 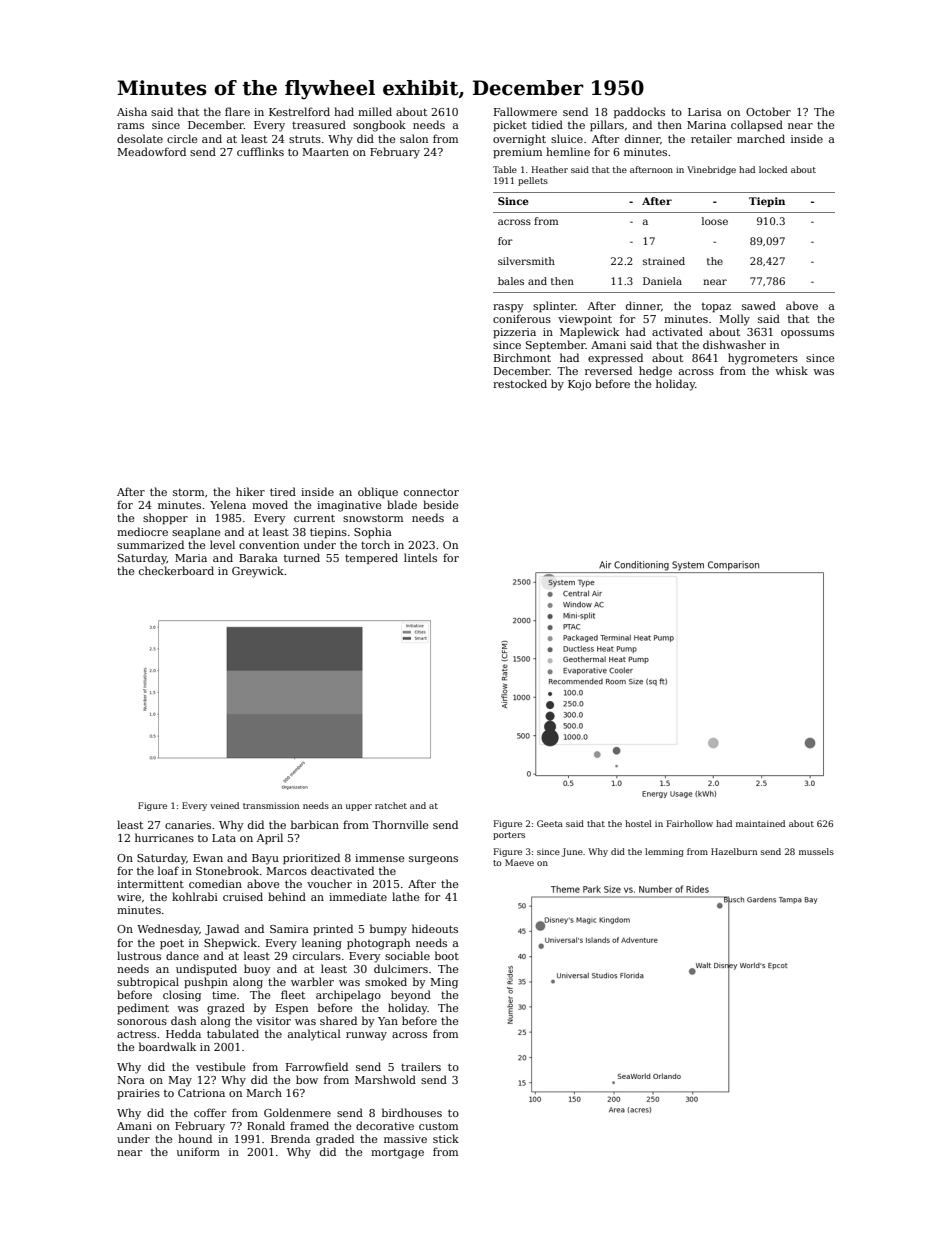 I want to click on Meadowford, so click(x=151, y=151).
